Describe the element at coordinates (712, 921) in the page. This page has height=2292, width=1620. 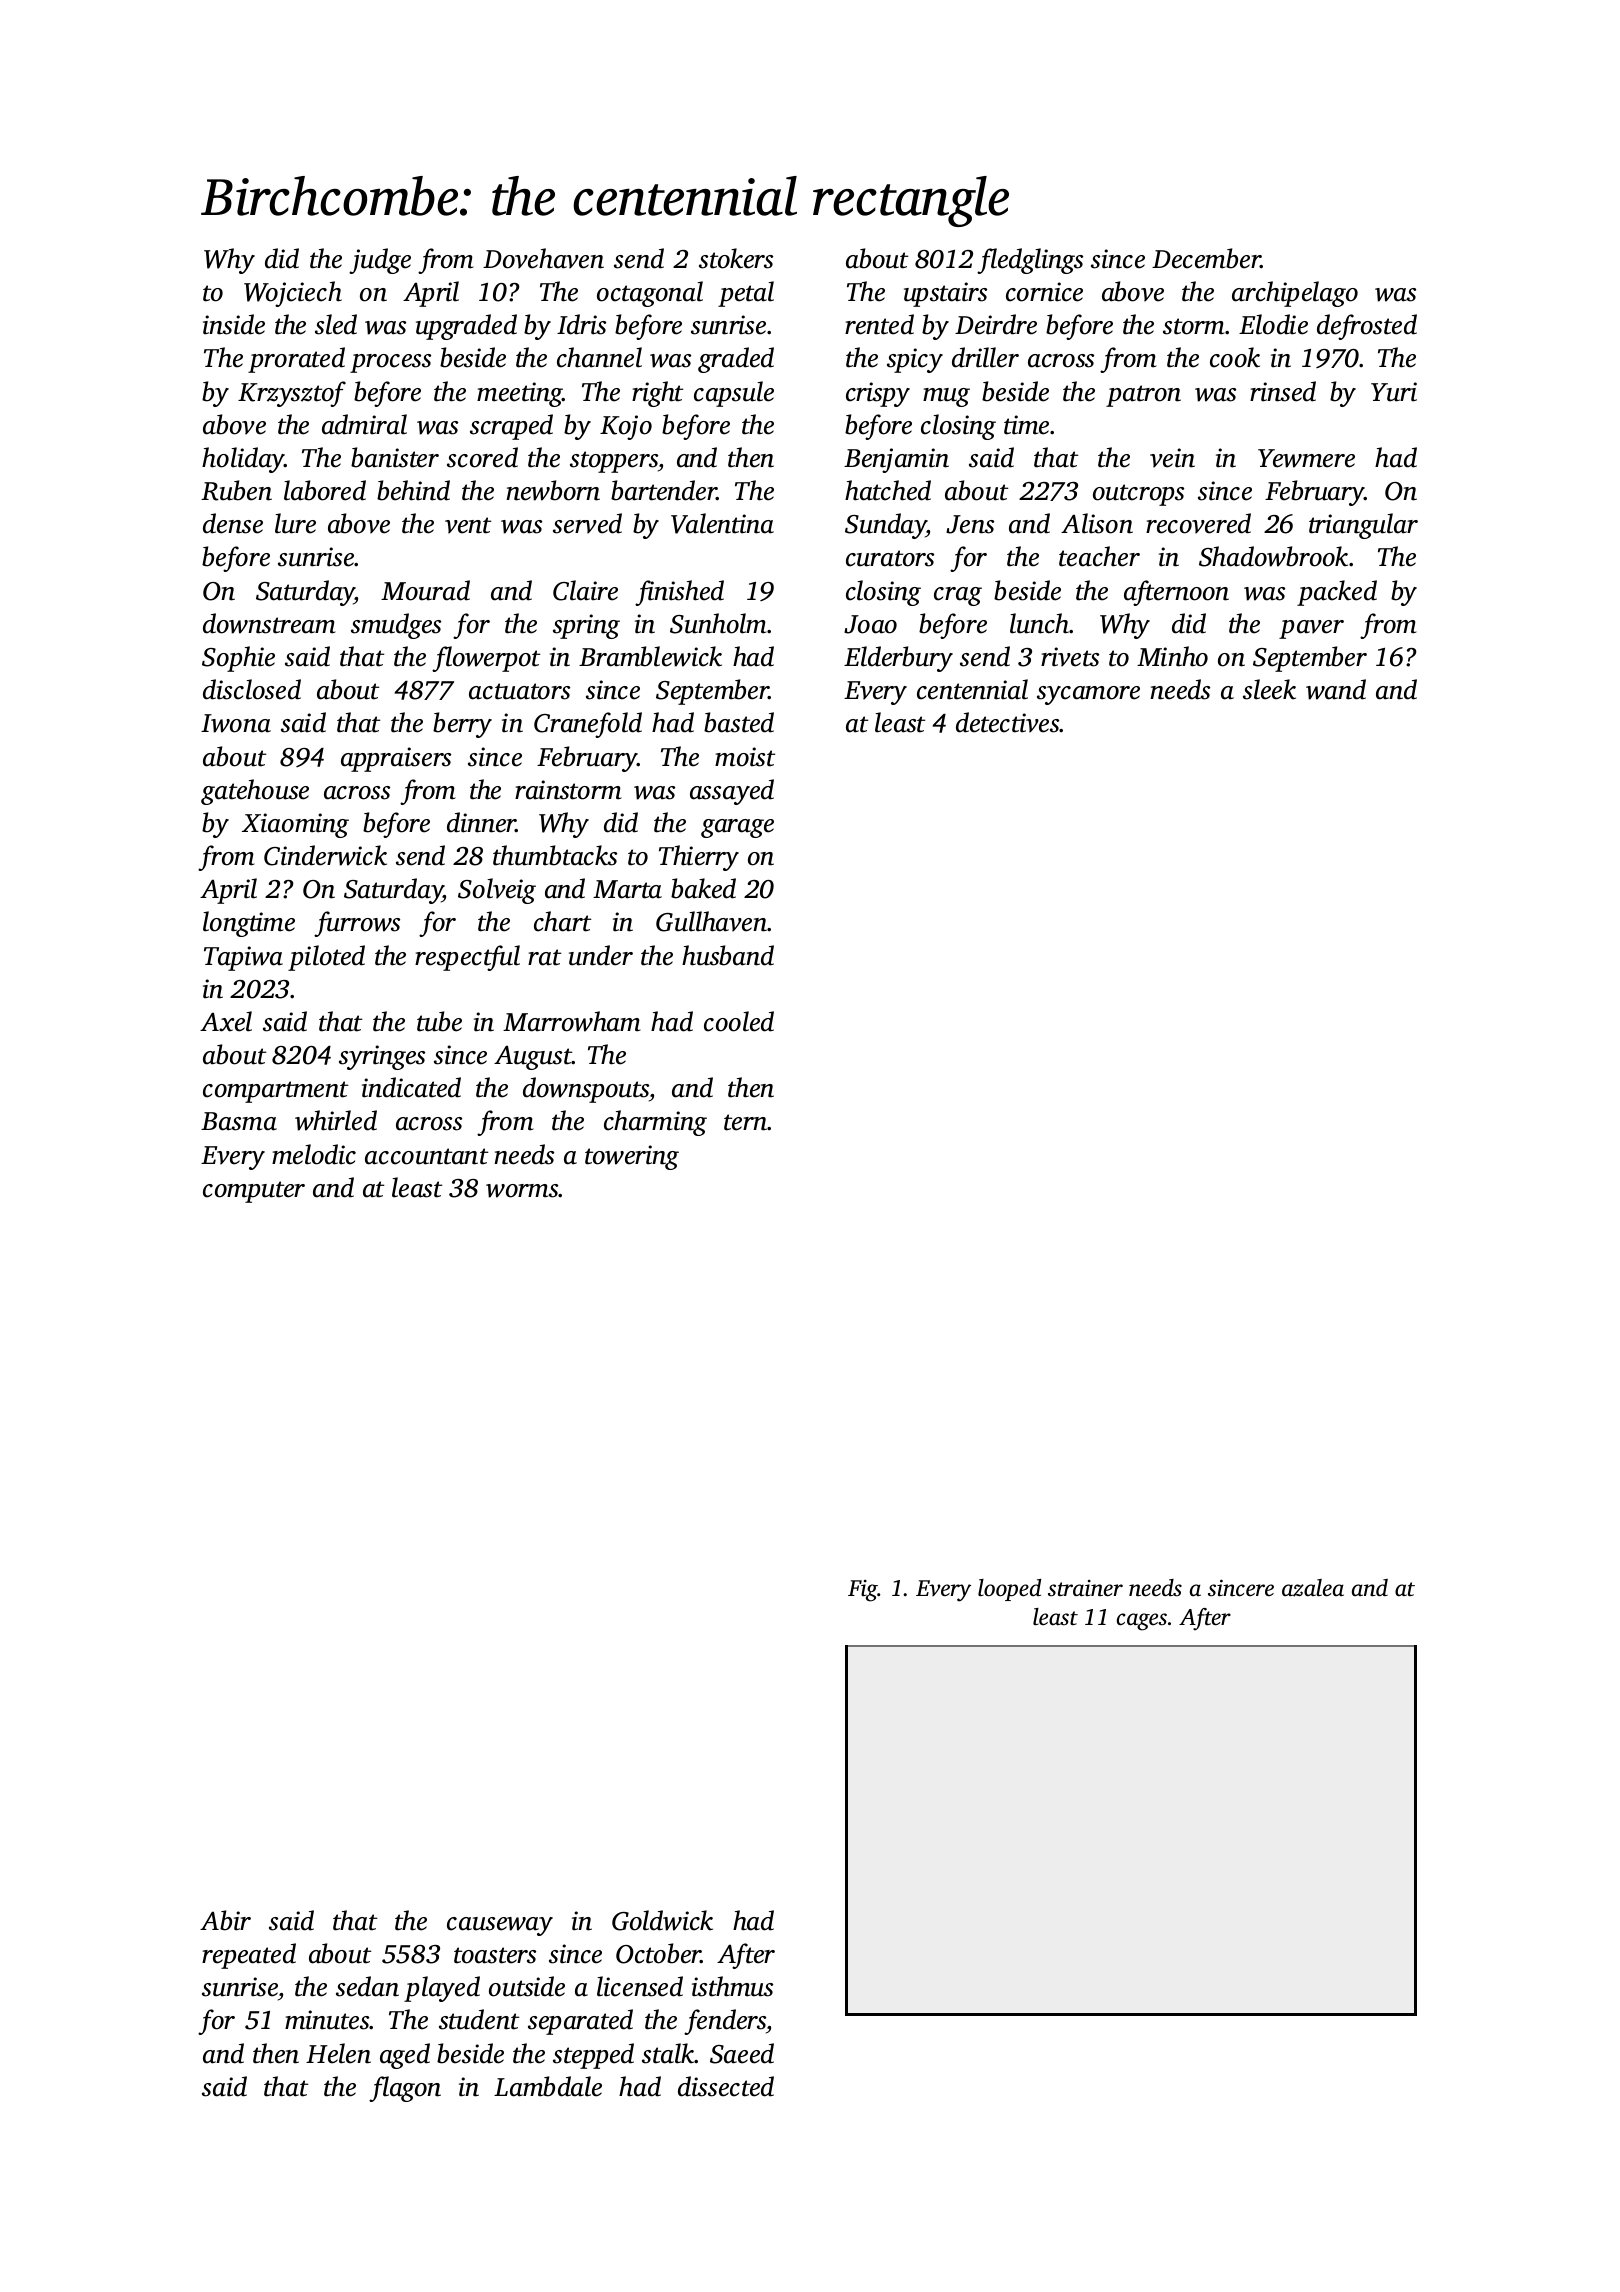
I see `Gullhaven` at that location.
